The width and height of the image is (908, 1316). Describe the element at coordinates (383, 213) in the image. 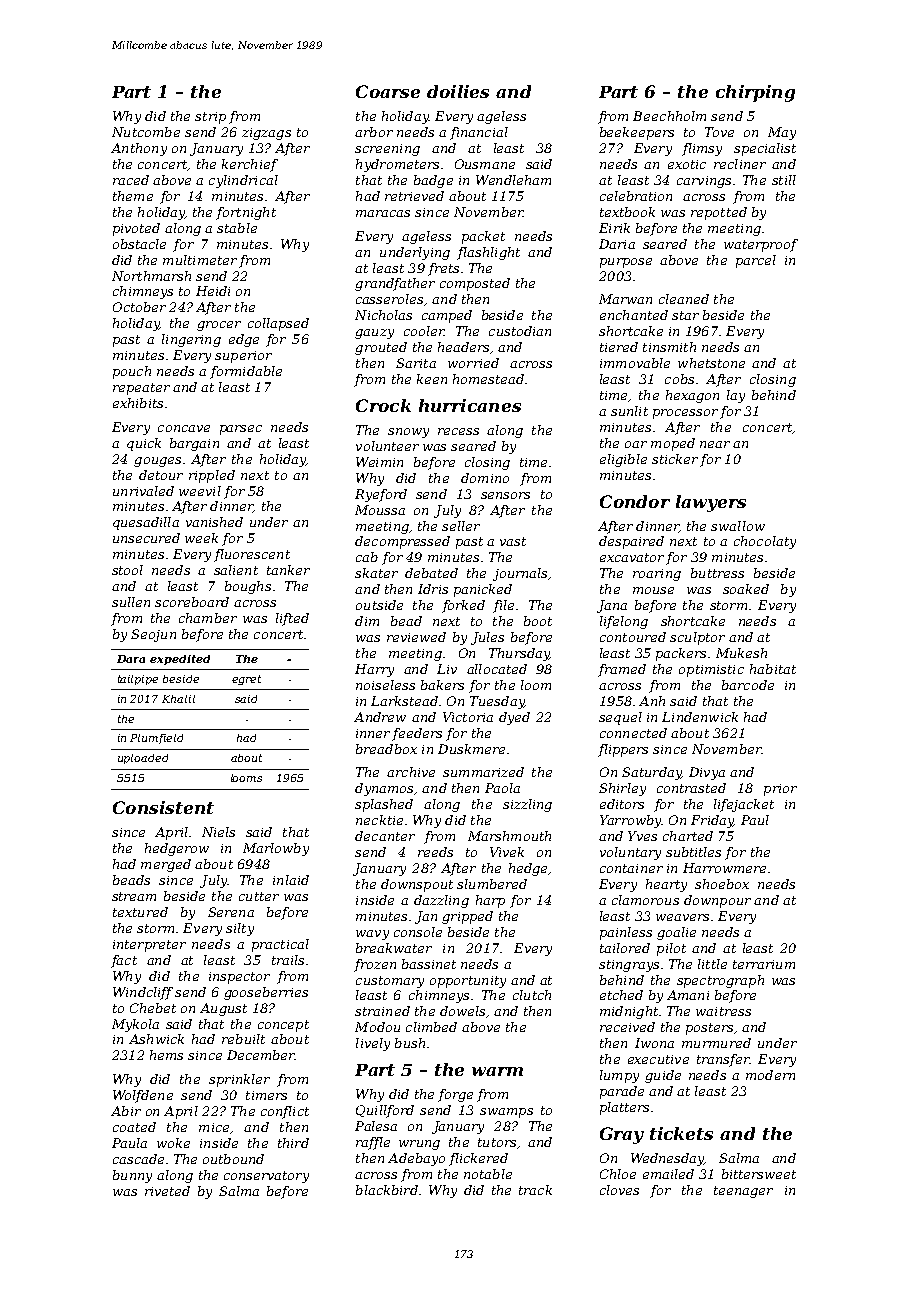

I see `maracas` at that location.
